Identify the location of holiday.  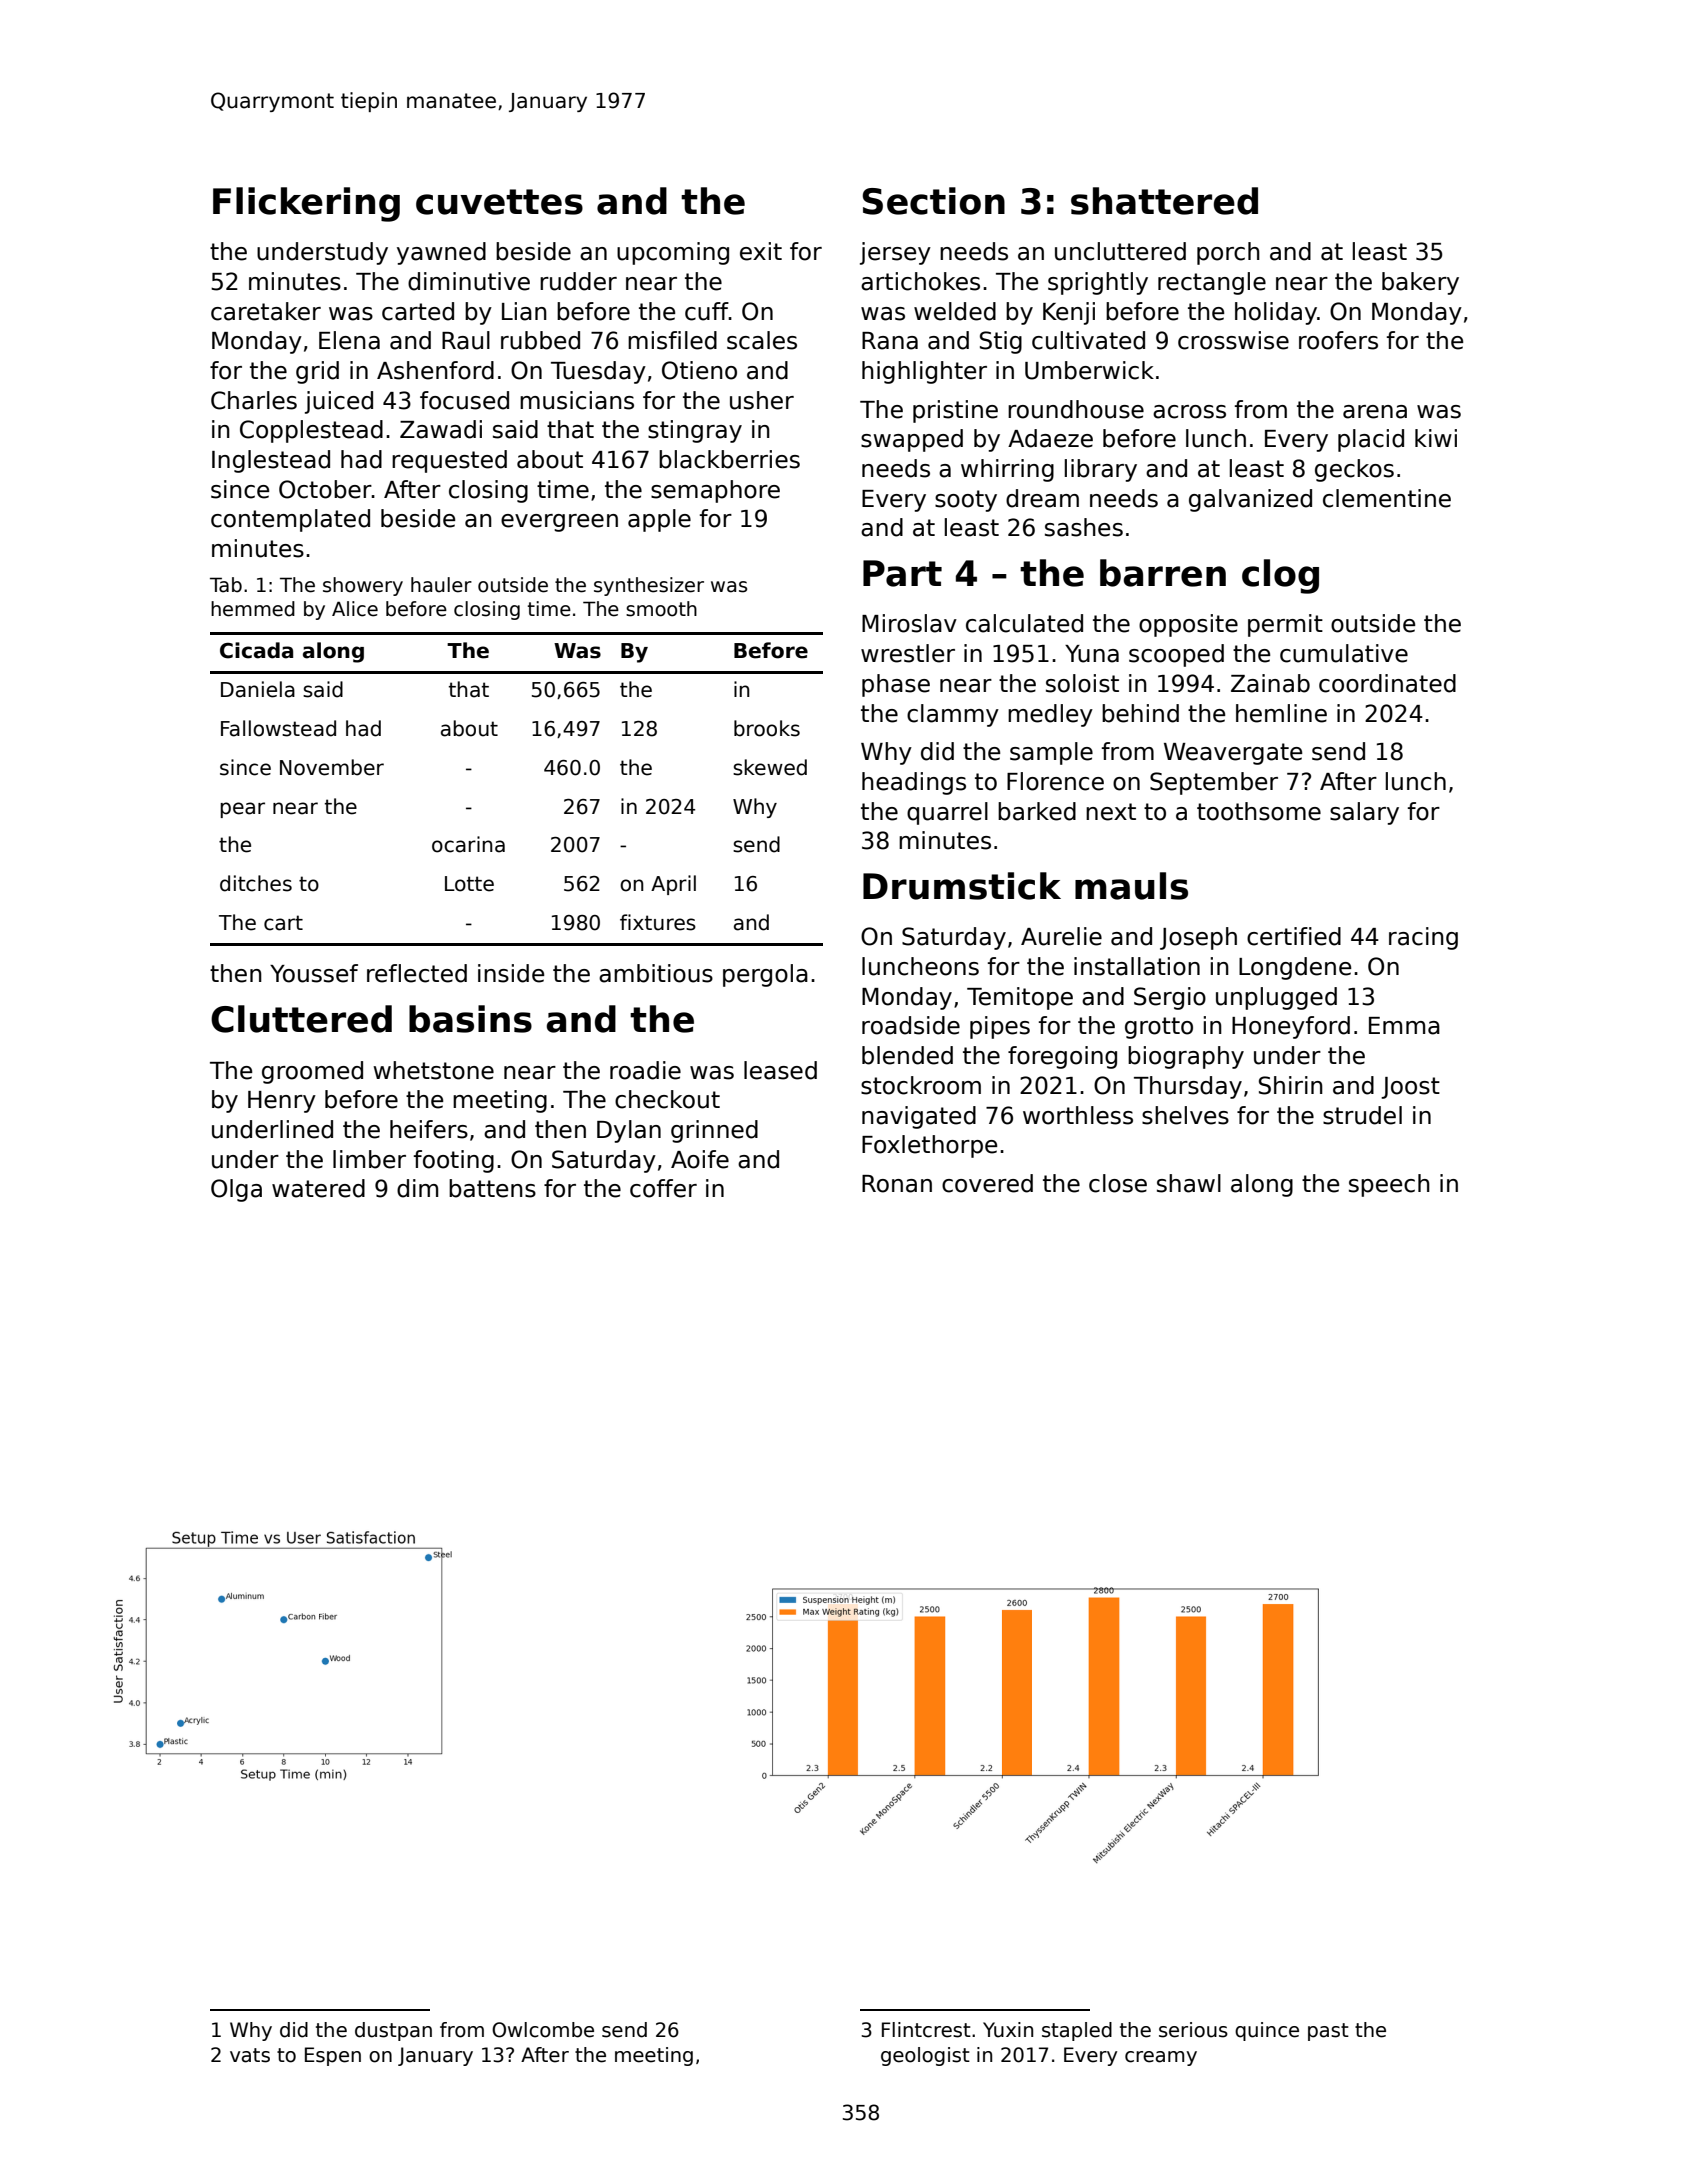
(1276, 313).
